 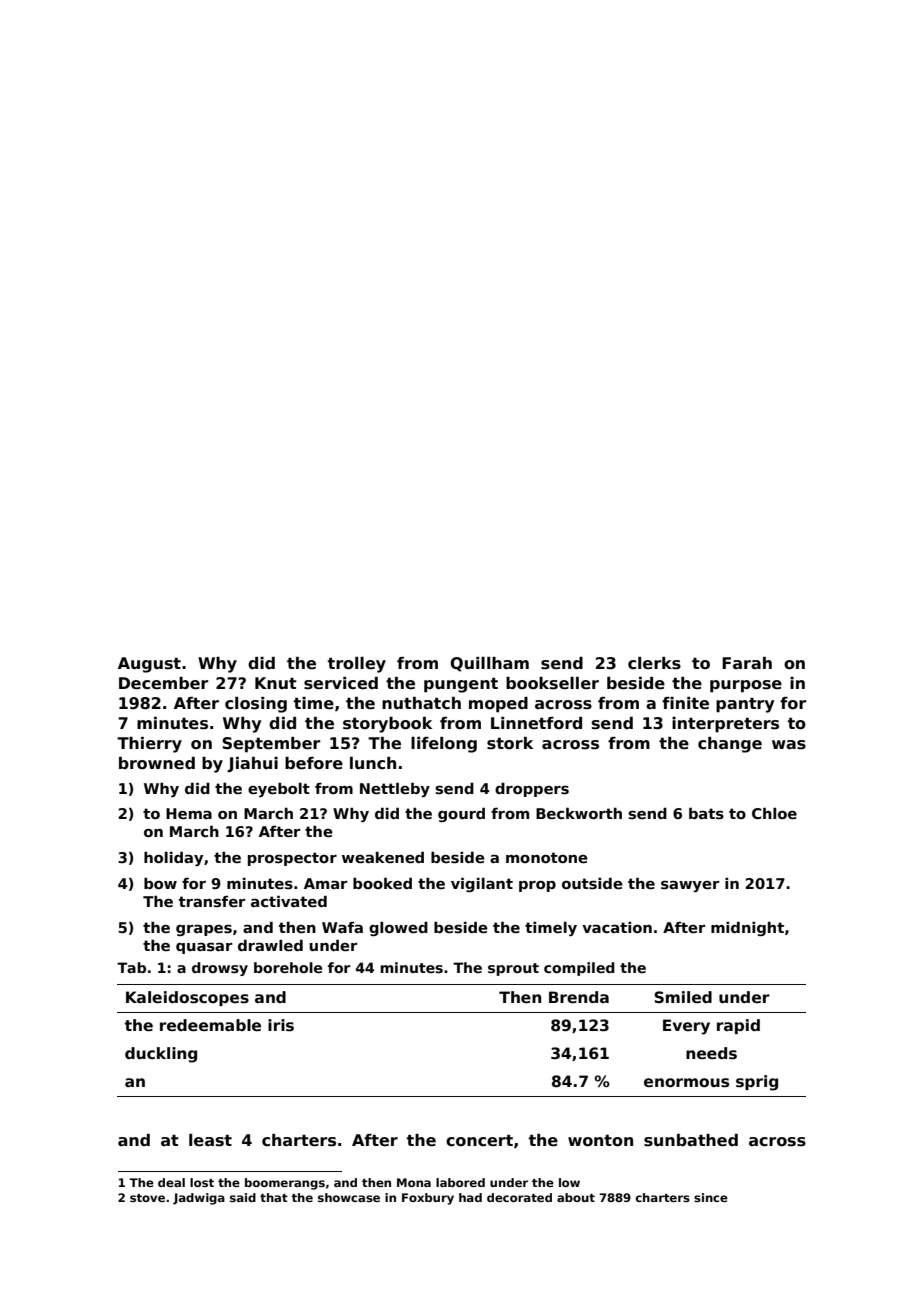 What do you see at coordinates (685, 703) in the screenshot?
I see `finite` at bounding box center [685, 703].
